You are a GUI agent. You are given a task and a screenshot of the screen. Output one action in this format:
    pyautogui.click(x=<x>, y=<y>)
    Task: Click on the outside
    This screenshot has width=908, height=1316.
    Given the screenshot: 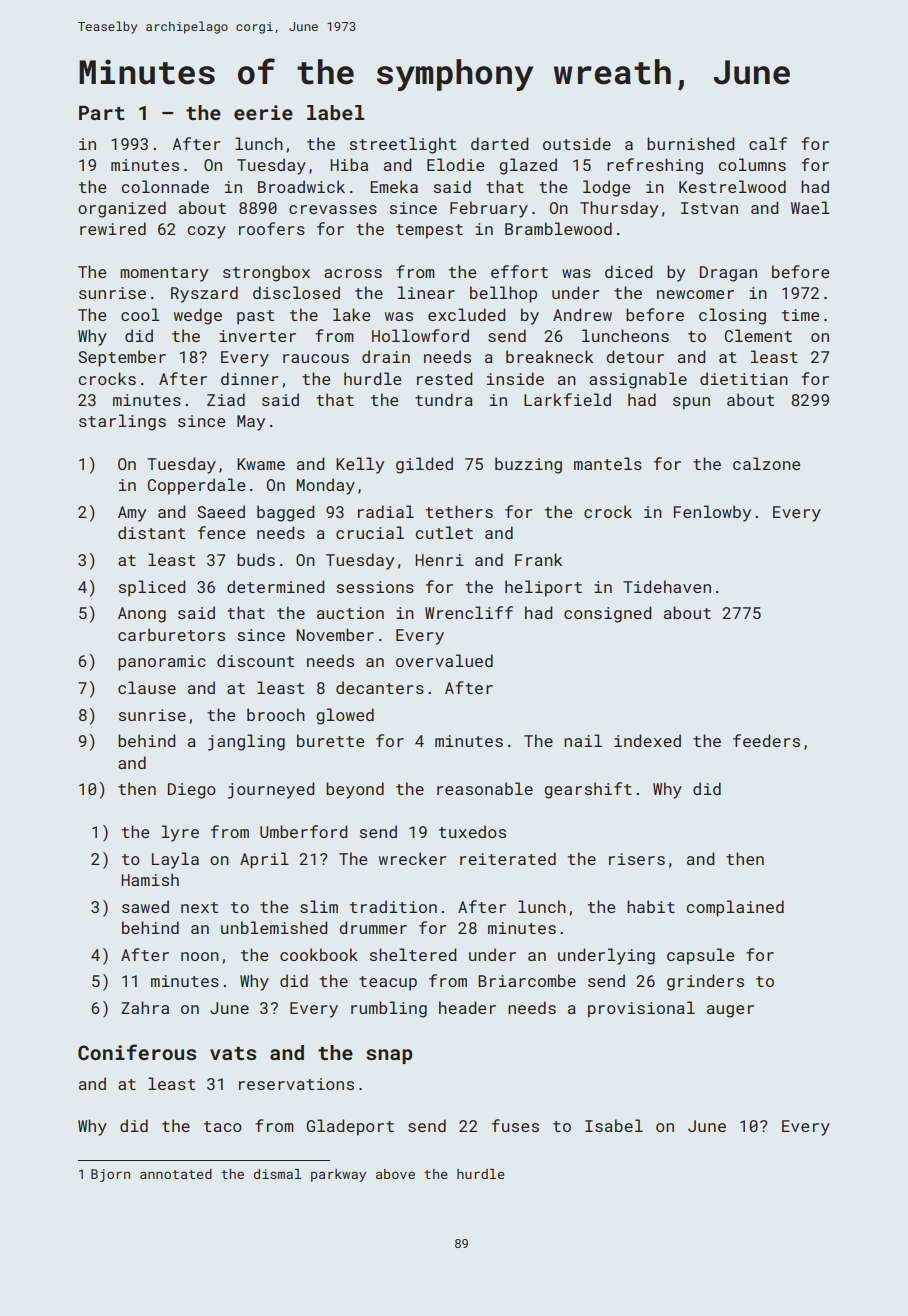 What is the action you would take?
    pyautogui.click(x=577, y=143)
